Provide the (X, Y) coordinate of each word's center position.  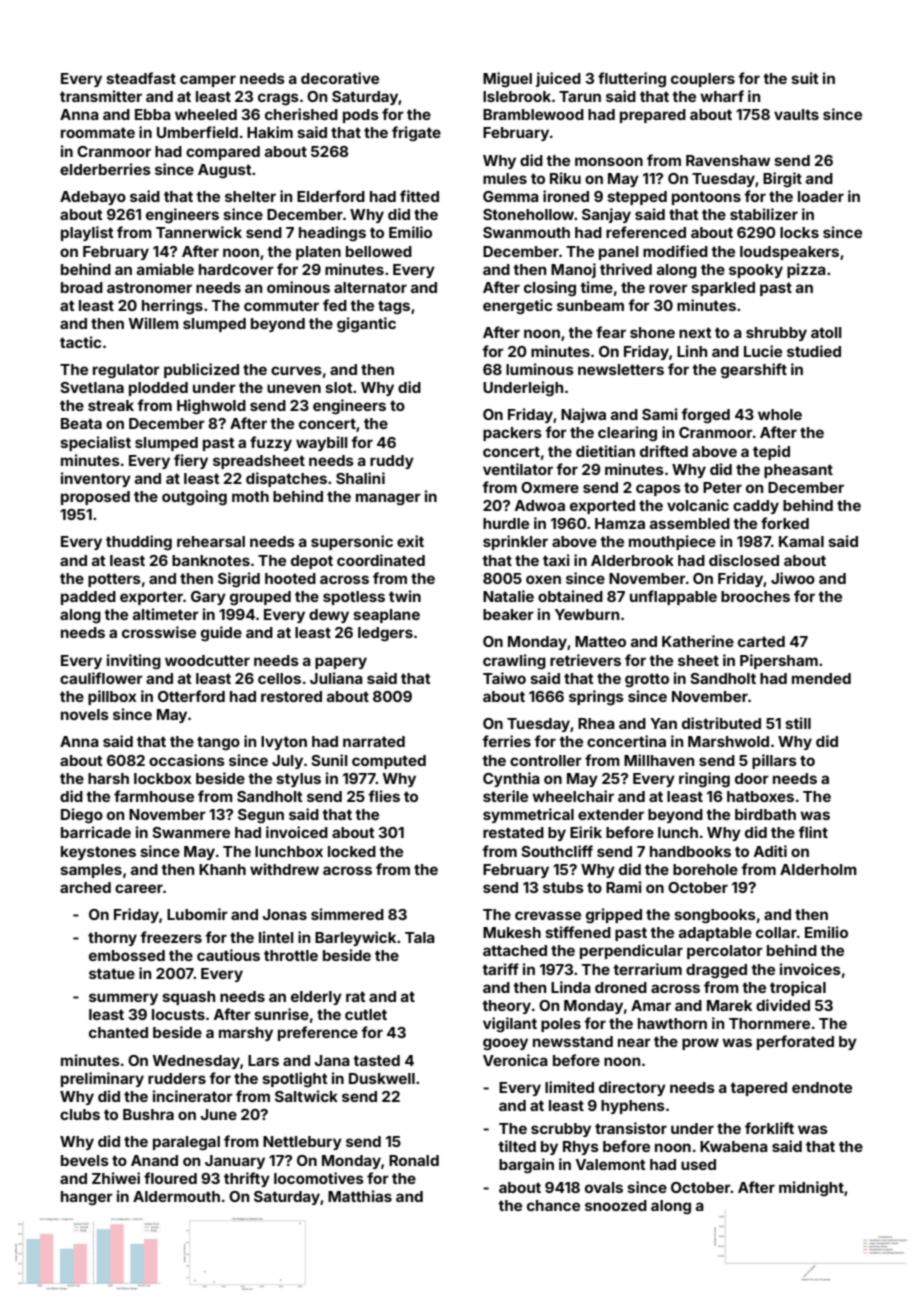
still (798, 723)
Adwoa (540, 505)
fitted (419, 196)
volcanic (698, 505)
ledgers (385, 634)
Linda (571, 987)
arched (85, 887)
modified (675, 251)
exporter (151, 598)
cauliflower (101, 678)
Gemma (511, 196)
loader (821, 196)
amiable (165, 269)
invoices (810, 969)
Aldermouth (176, 1196)
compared (223, 153)
